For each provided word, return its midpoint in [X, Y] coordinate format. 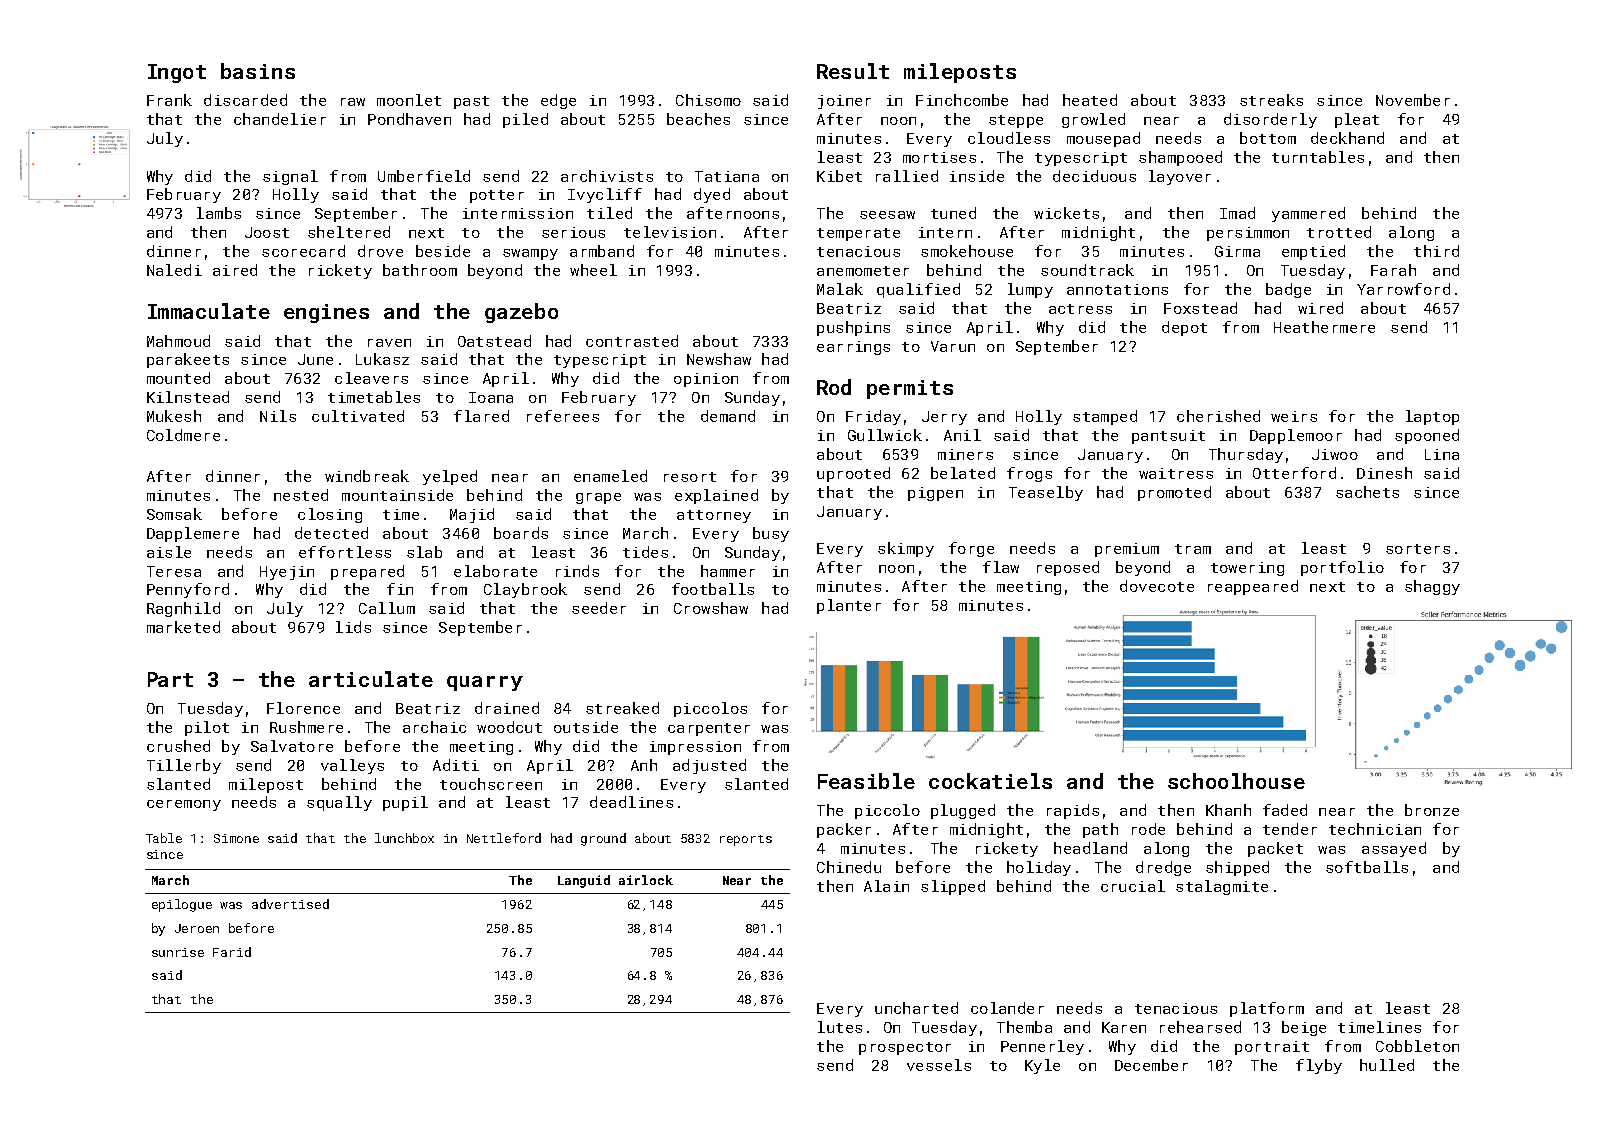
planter [849, 606]
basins [258, 71]
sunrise [178, 952]
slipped [953, 887]
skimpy [906, 549]
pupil [405, 803]
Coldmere [183, 435]
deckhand [1347, 138]
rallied [907, 176]
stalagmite [1222, 887]
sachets [1367, 492]
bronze [1432, 810]
